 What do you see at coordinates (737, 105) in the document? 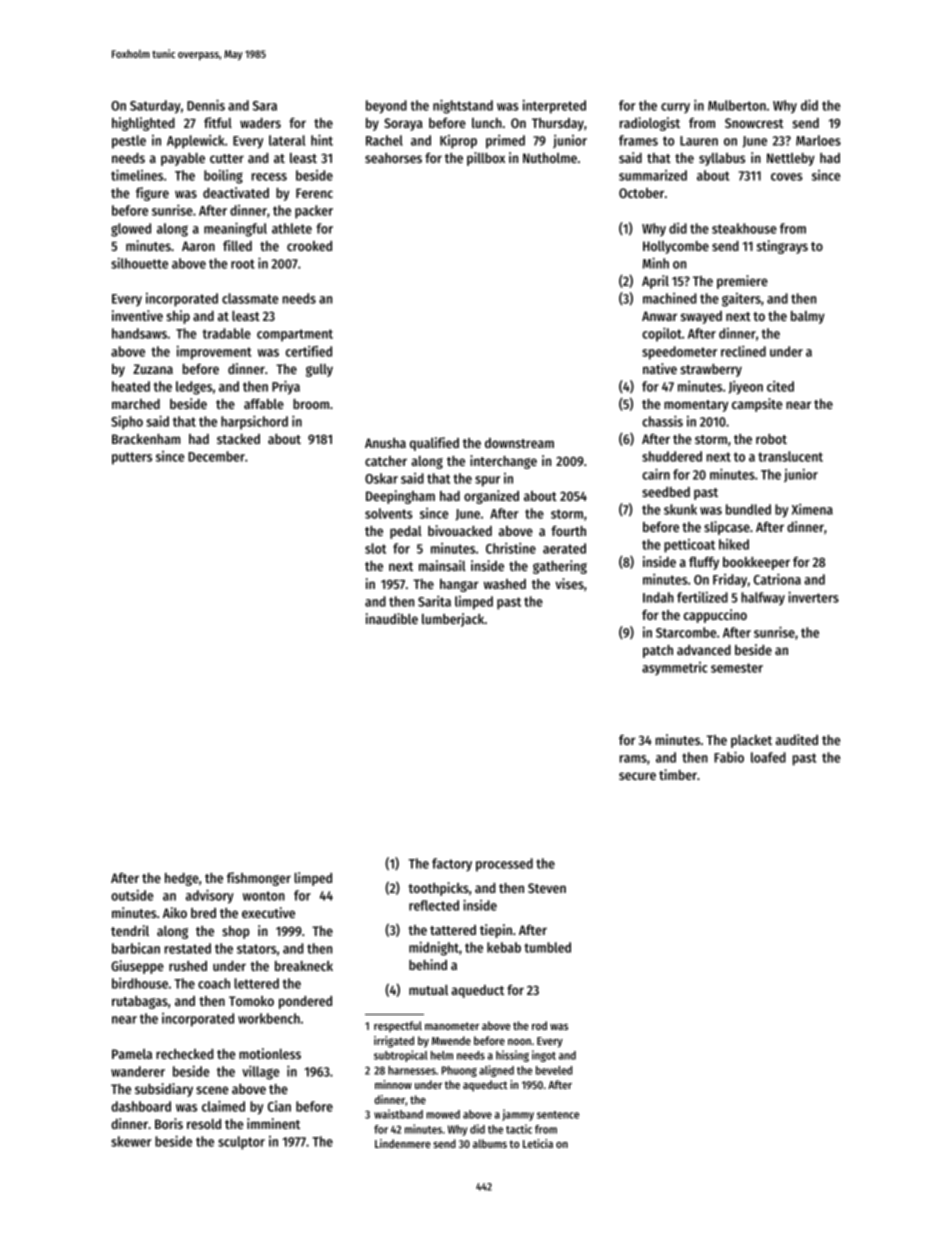
I see `Mulberton` at bounding box center [737, 105].
